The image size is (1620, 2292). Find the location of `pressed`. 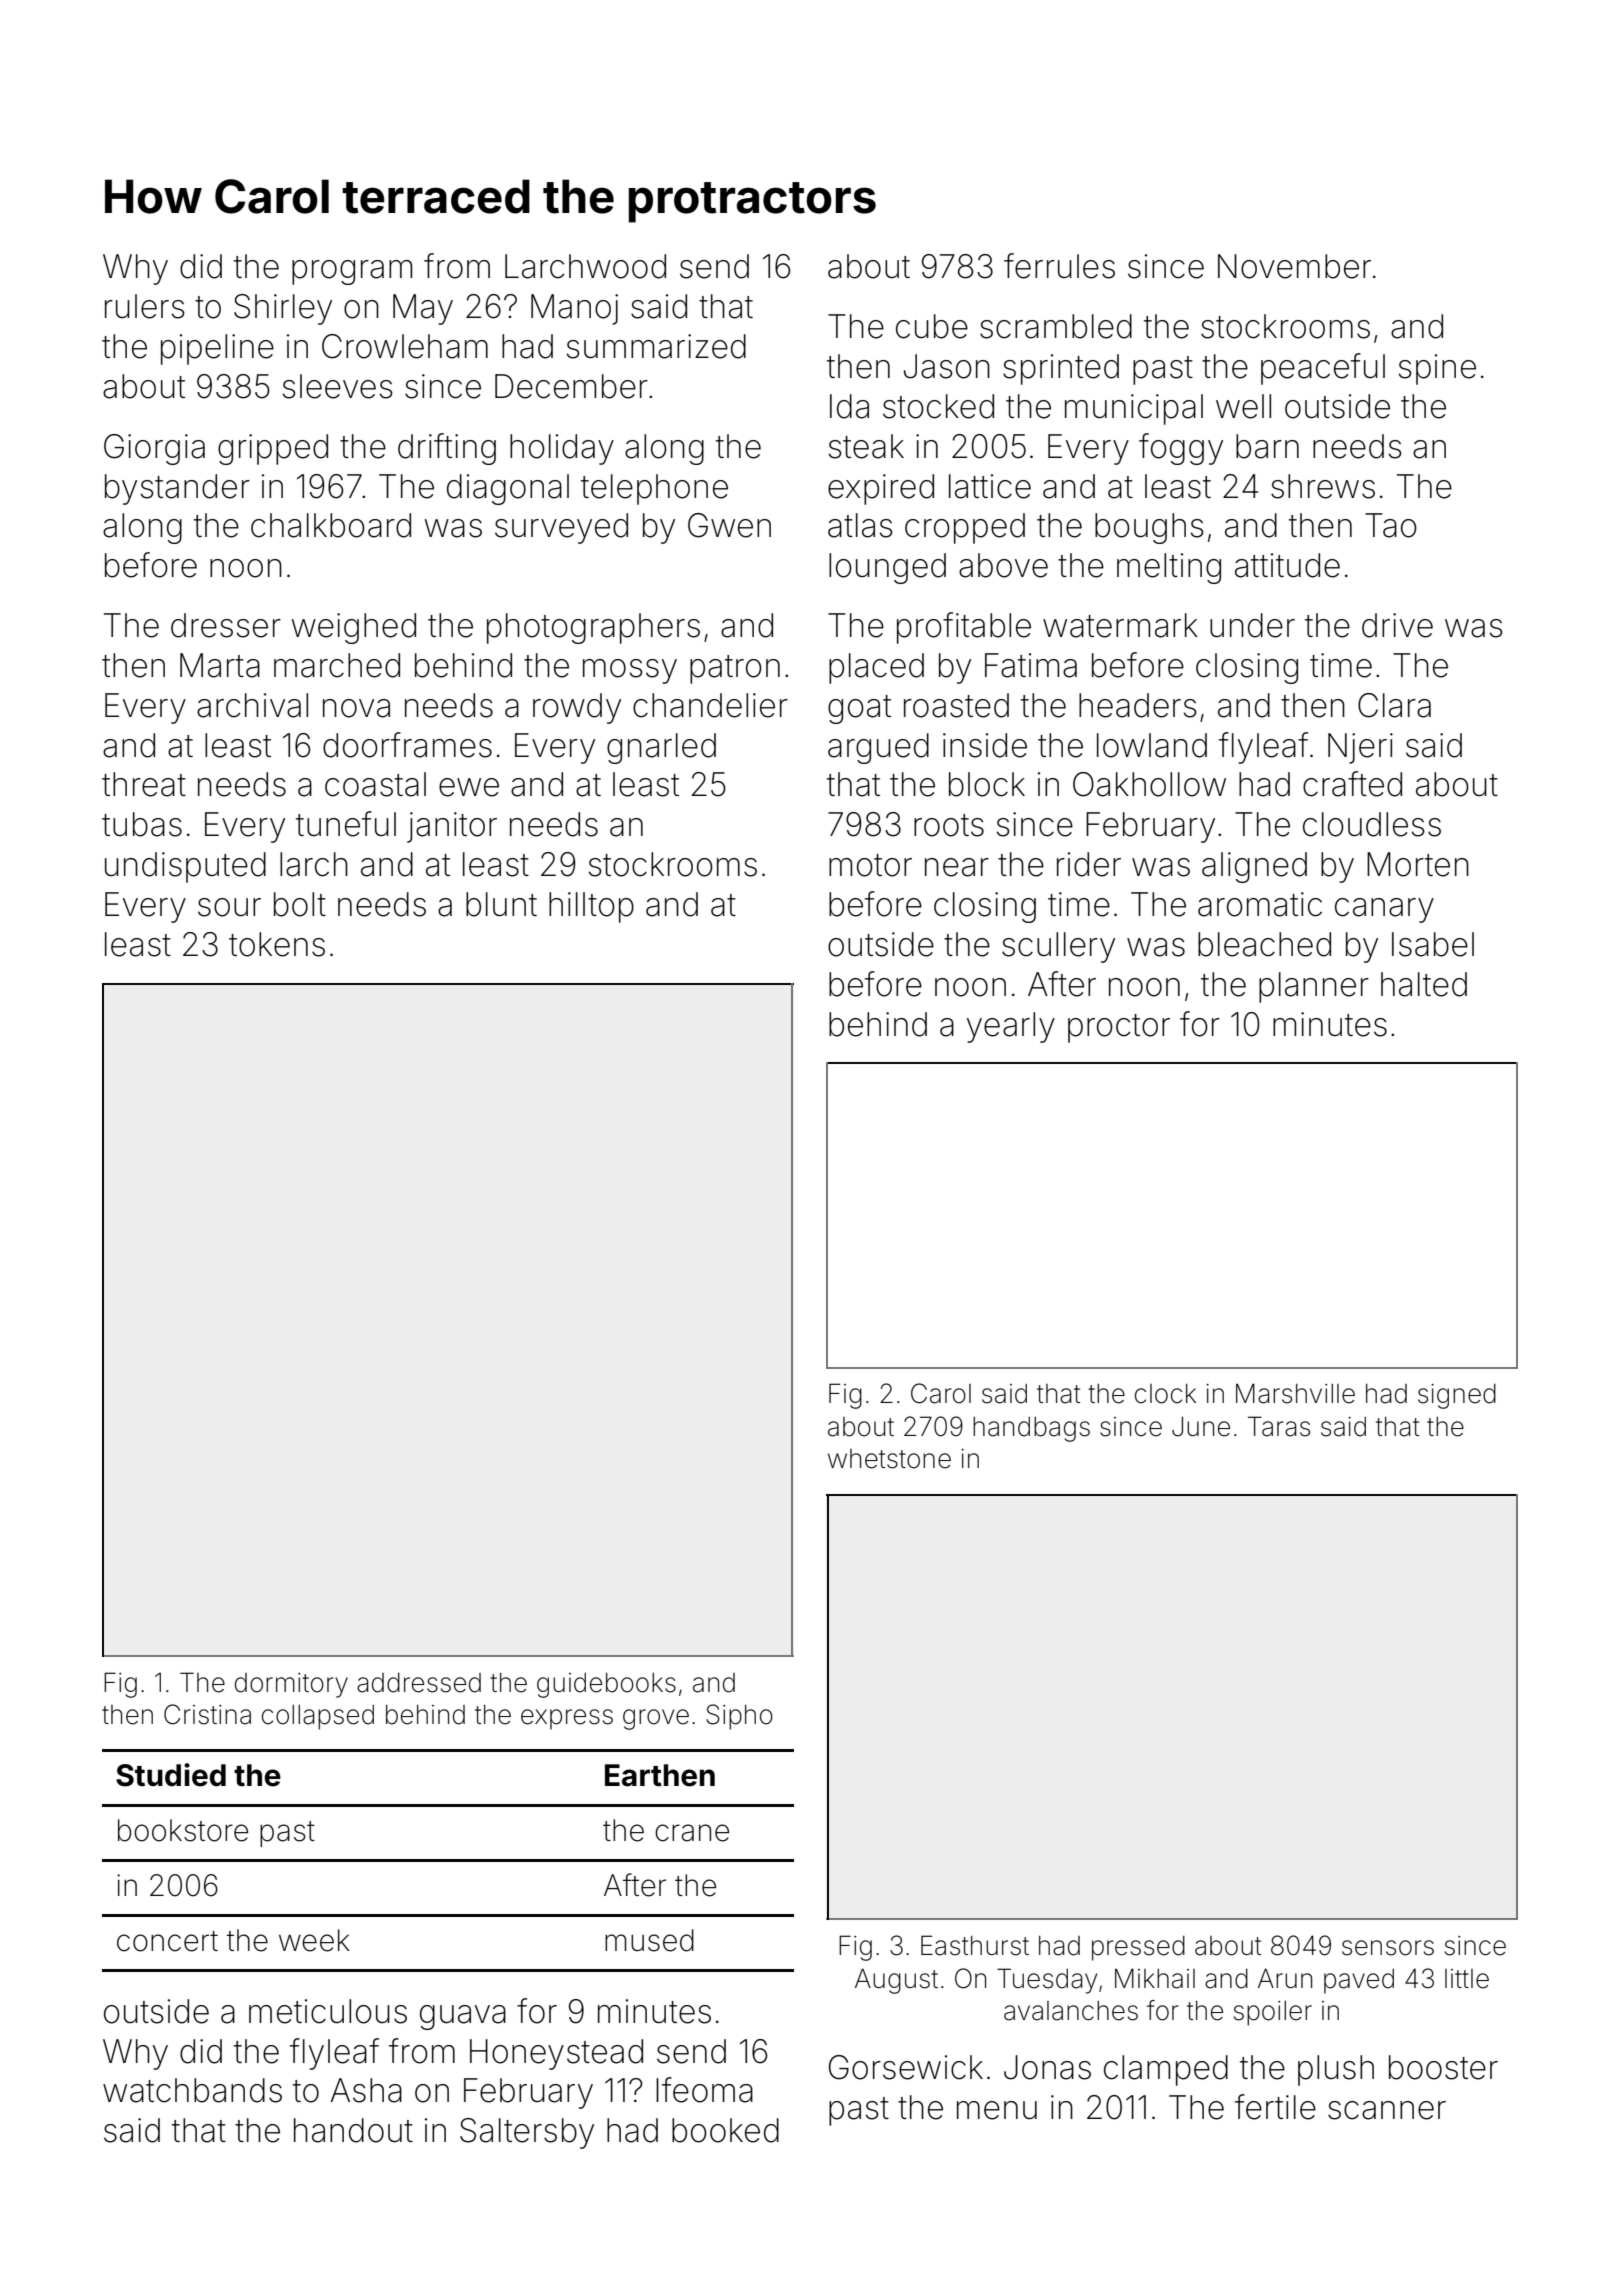

pressed is located at coordinates (1138, 1948).
